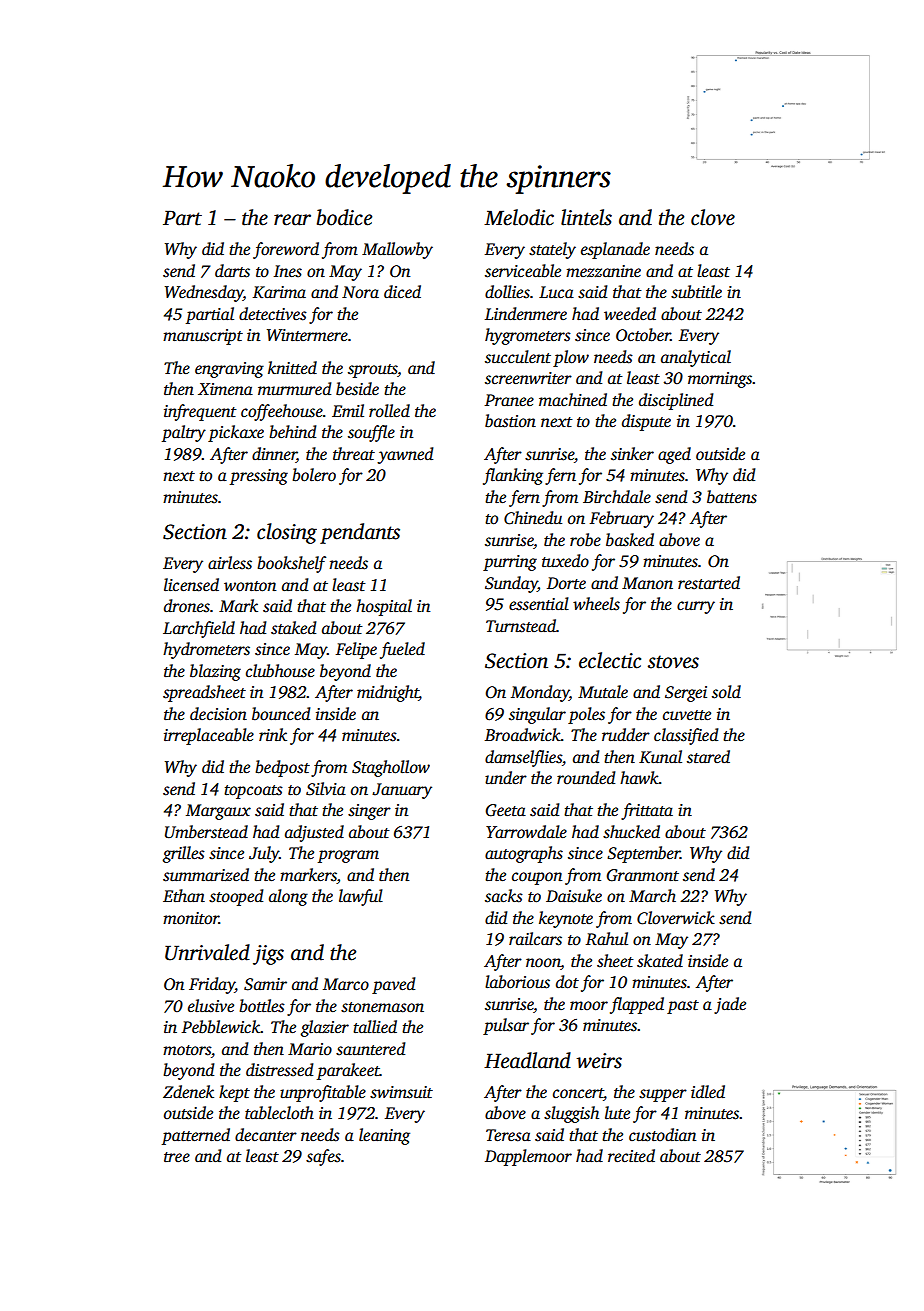 The image size is (924, 1311). Describe the element at coordinates (402, 292) in the screenshot. I see `diced` at that location.
